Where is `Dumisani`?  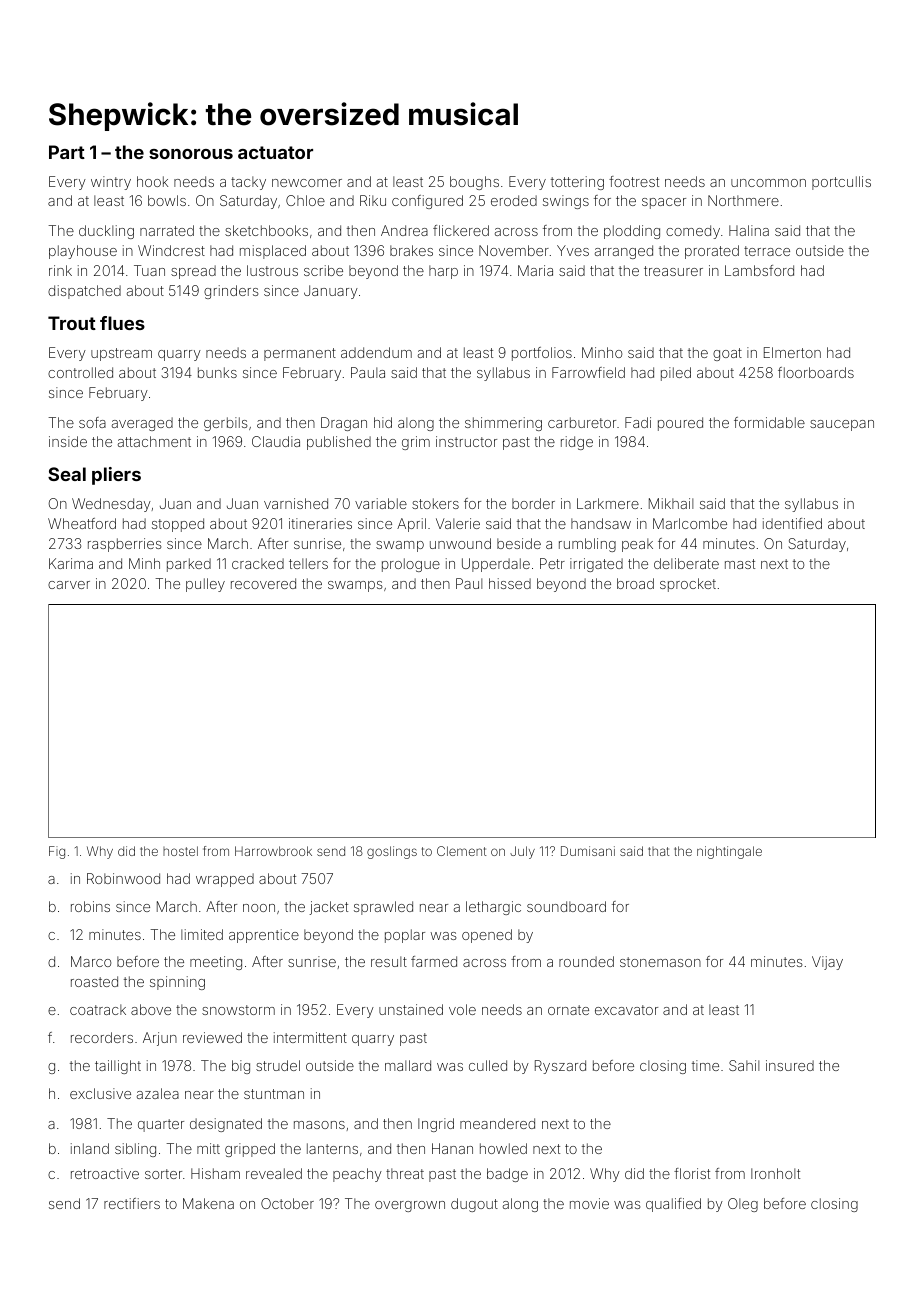
Dumisani is located at coordinates (588, 851).
